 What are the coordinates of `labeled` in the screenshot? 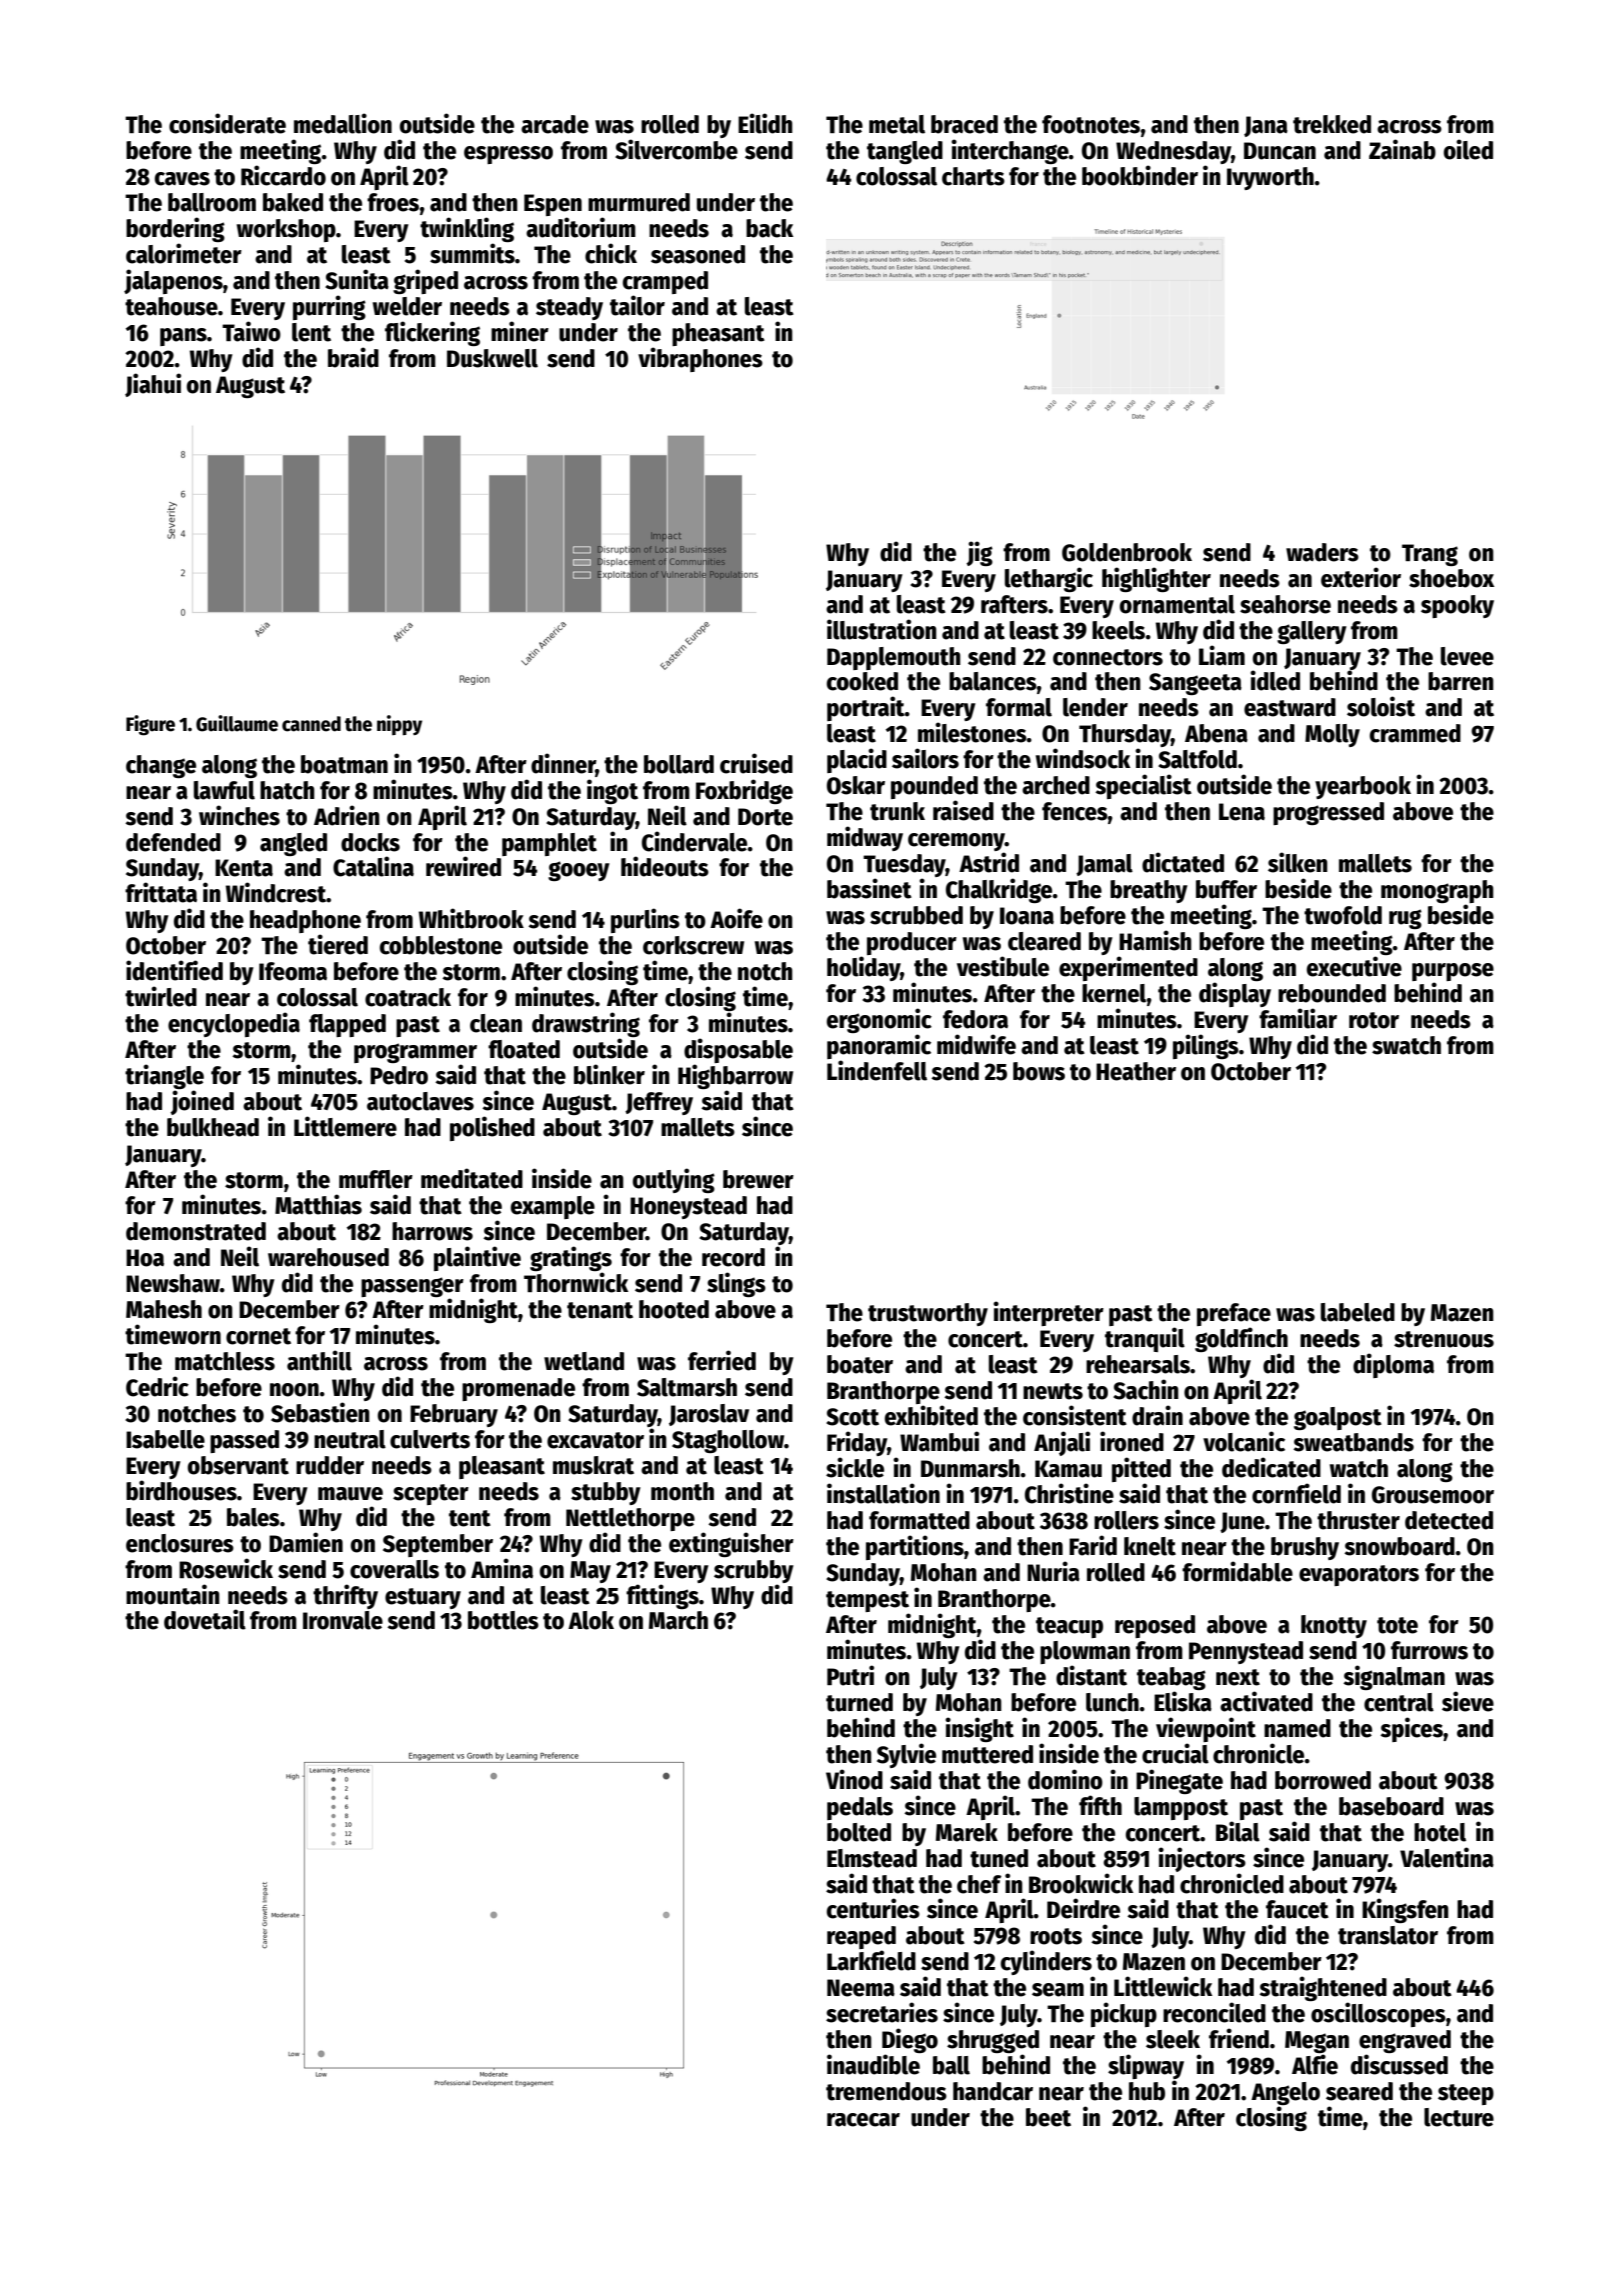 It's located at (1358, 1312).
